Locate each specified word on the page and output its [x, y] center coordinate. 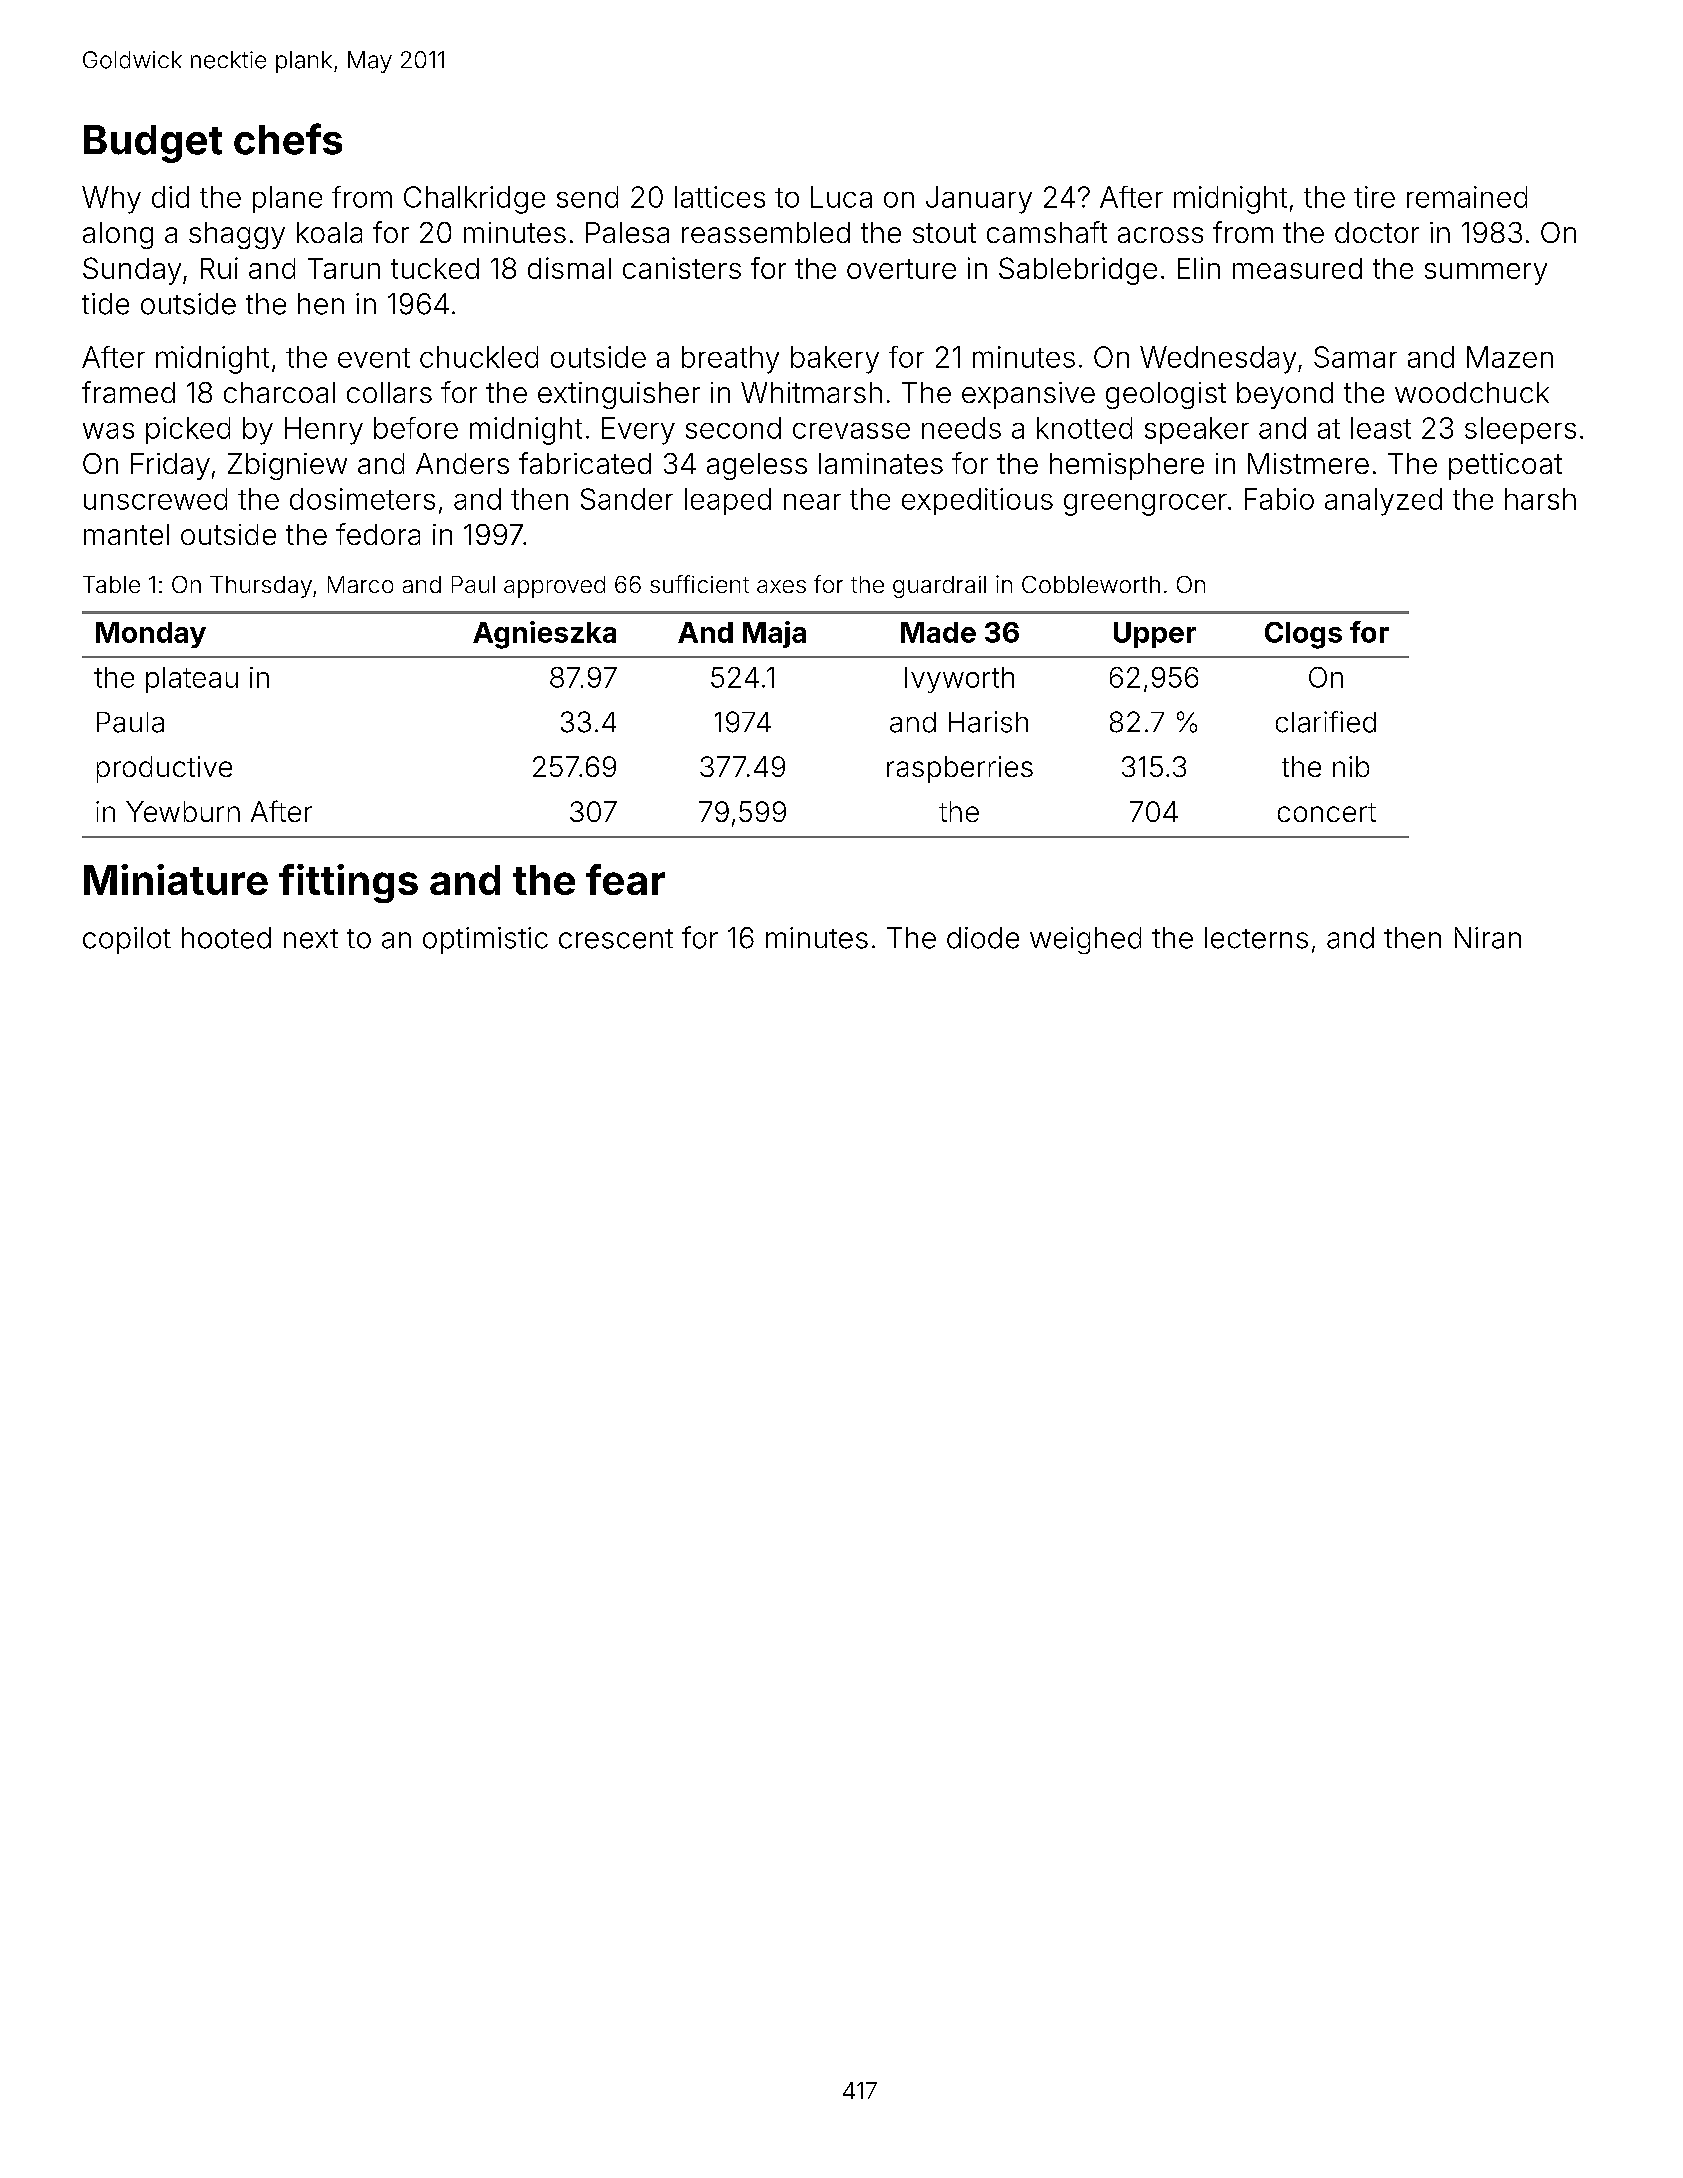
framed [128, 392]
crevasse [851, 431]
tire [1374, 197]
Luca [841, 197]
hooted [226, 938]
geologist [1166, 395]
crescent [616, 939]
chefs [288, 139]
